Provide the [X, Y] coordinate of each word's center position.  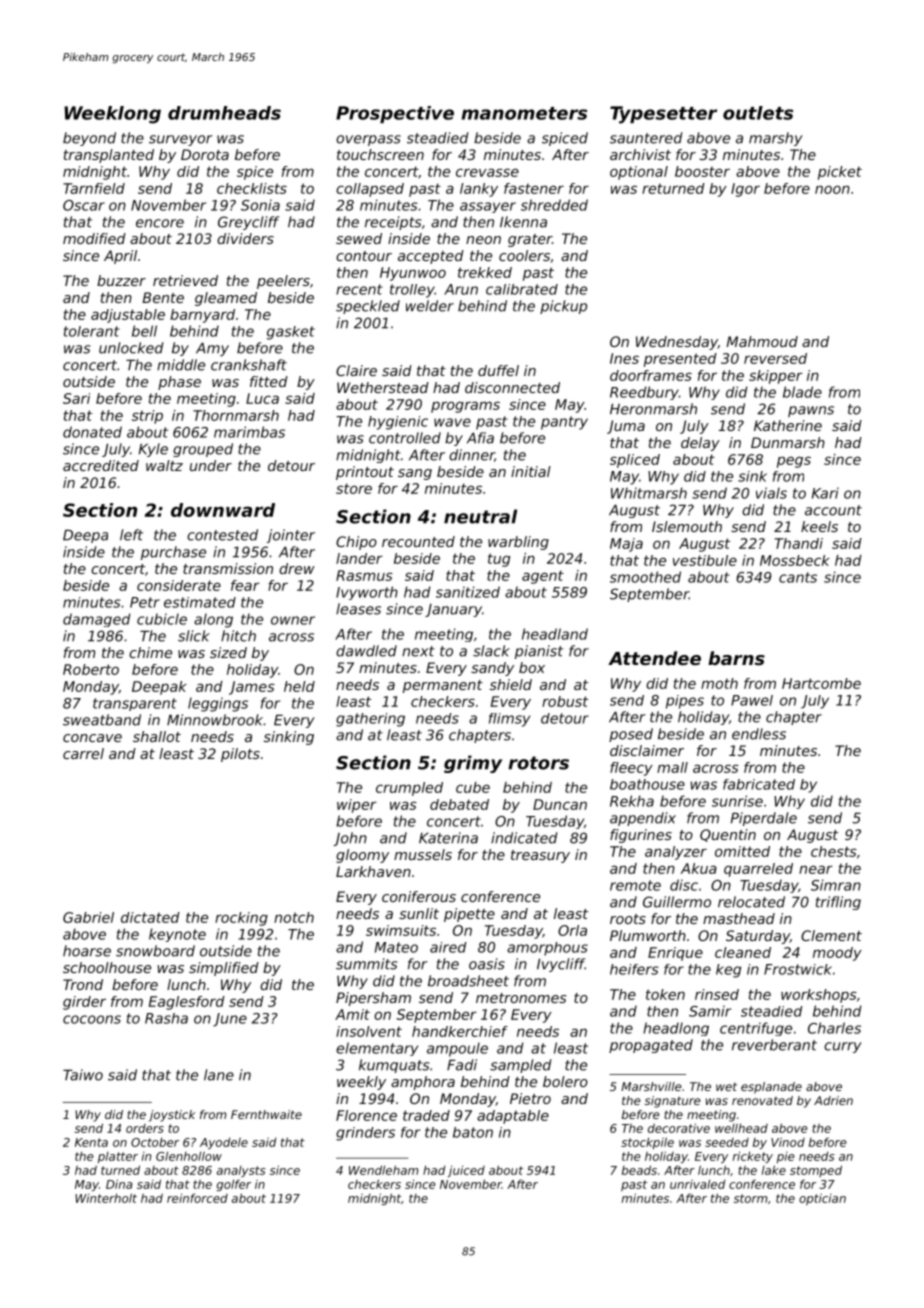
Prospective [395, 114]
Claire [356, 370]
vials [771, 493]
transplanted [109, 156]
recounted [418, 541]
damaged [96, 620]
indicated [524, 838]
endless [759, 734]
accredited [101, 465]
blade [802, 392]
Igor [745, 190]
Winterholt [106, 1198]
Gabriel [88, 917]
